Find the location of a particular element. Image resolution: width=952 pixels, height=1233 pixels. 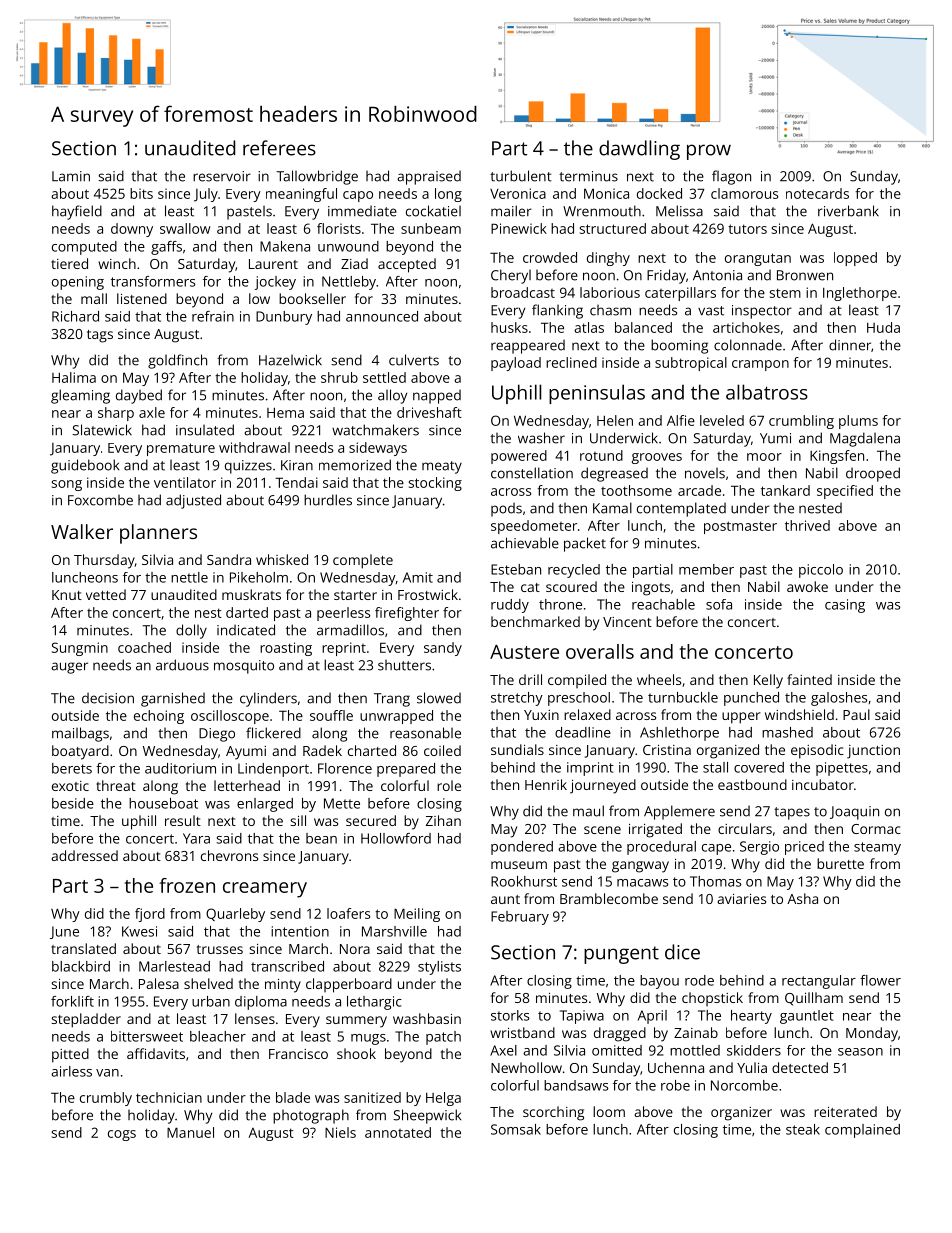

caterpillars is located at coordinates (680, 294).
